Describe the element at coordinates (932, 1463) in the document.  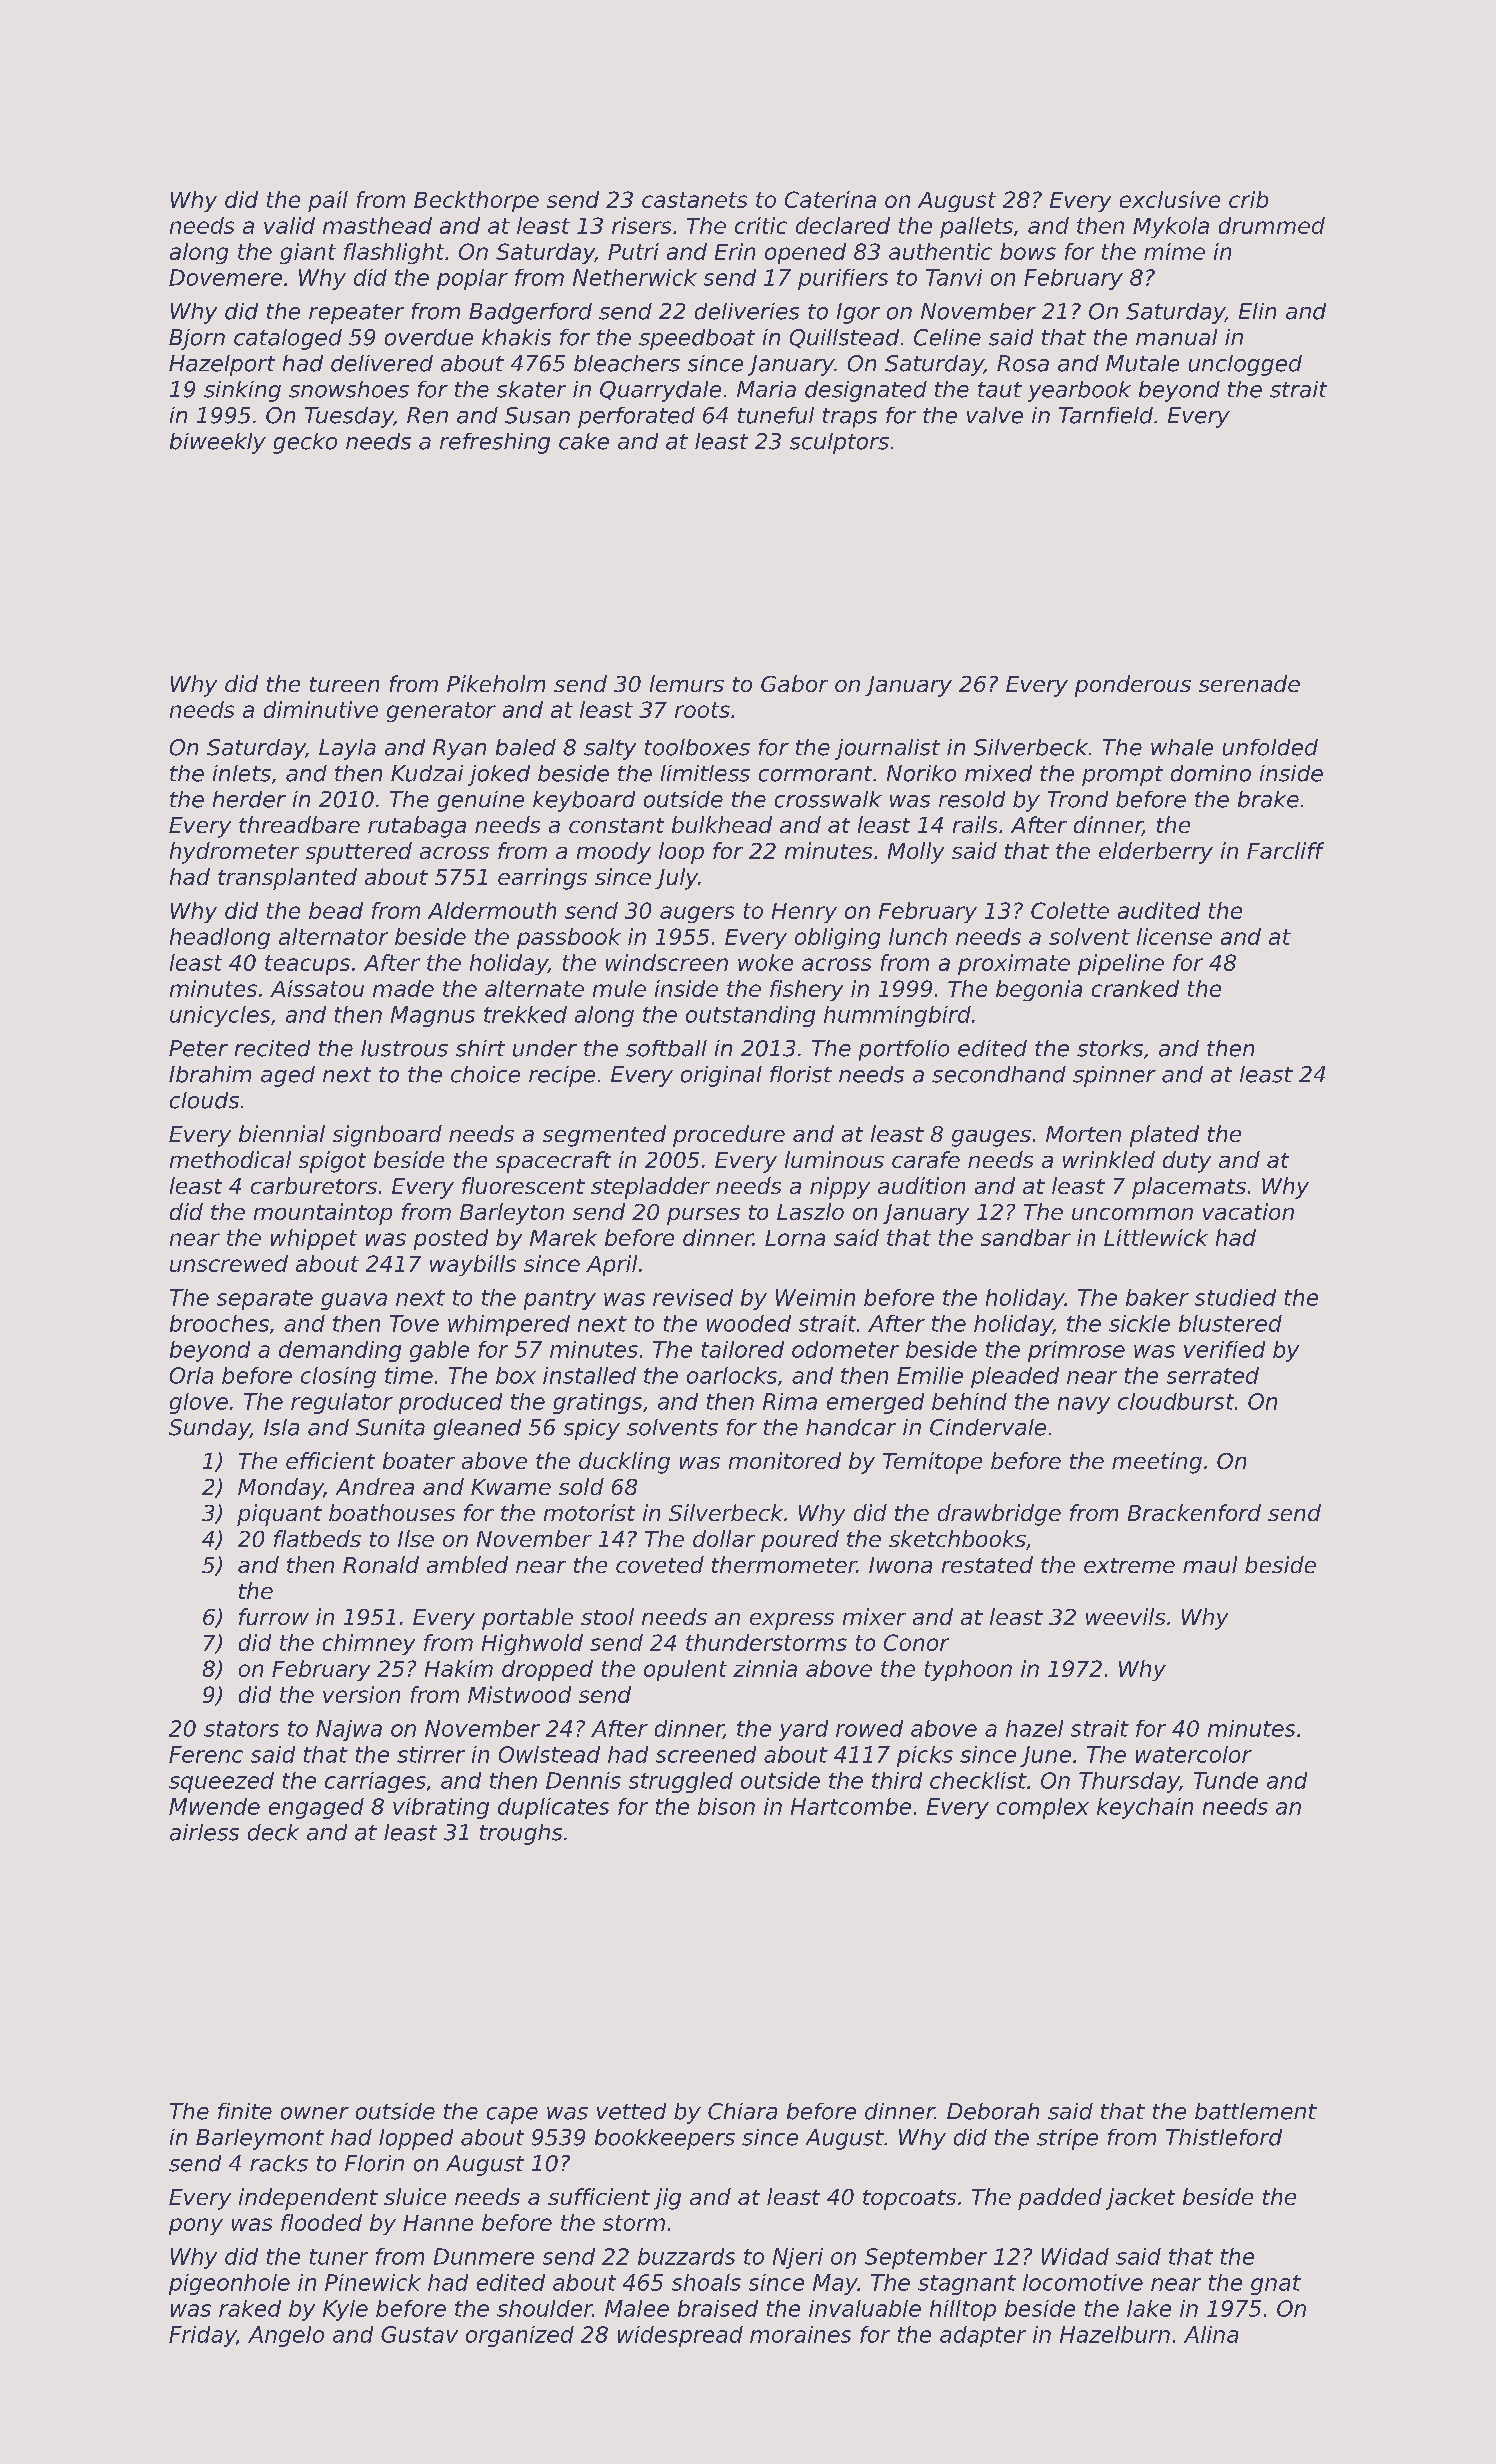
I see `Temitope` at that location.
